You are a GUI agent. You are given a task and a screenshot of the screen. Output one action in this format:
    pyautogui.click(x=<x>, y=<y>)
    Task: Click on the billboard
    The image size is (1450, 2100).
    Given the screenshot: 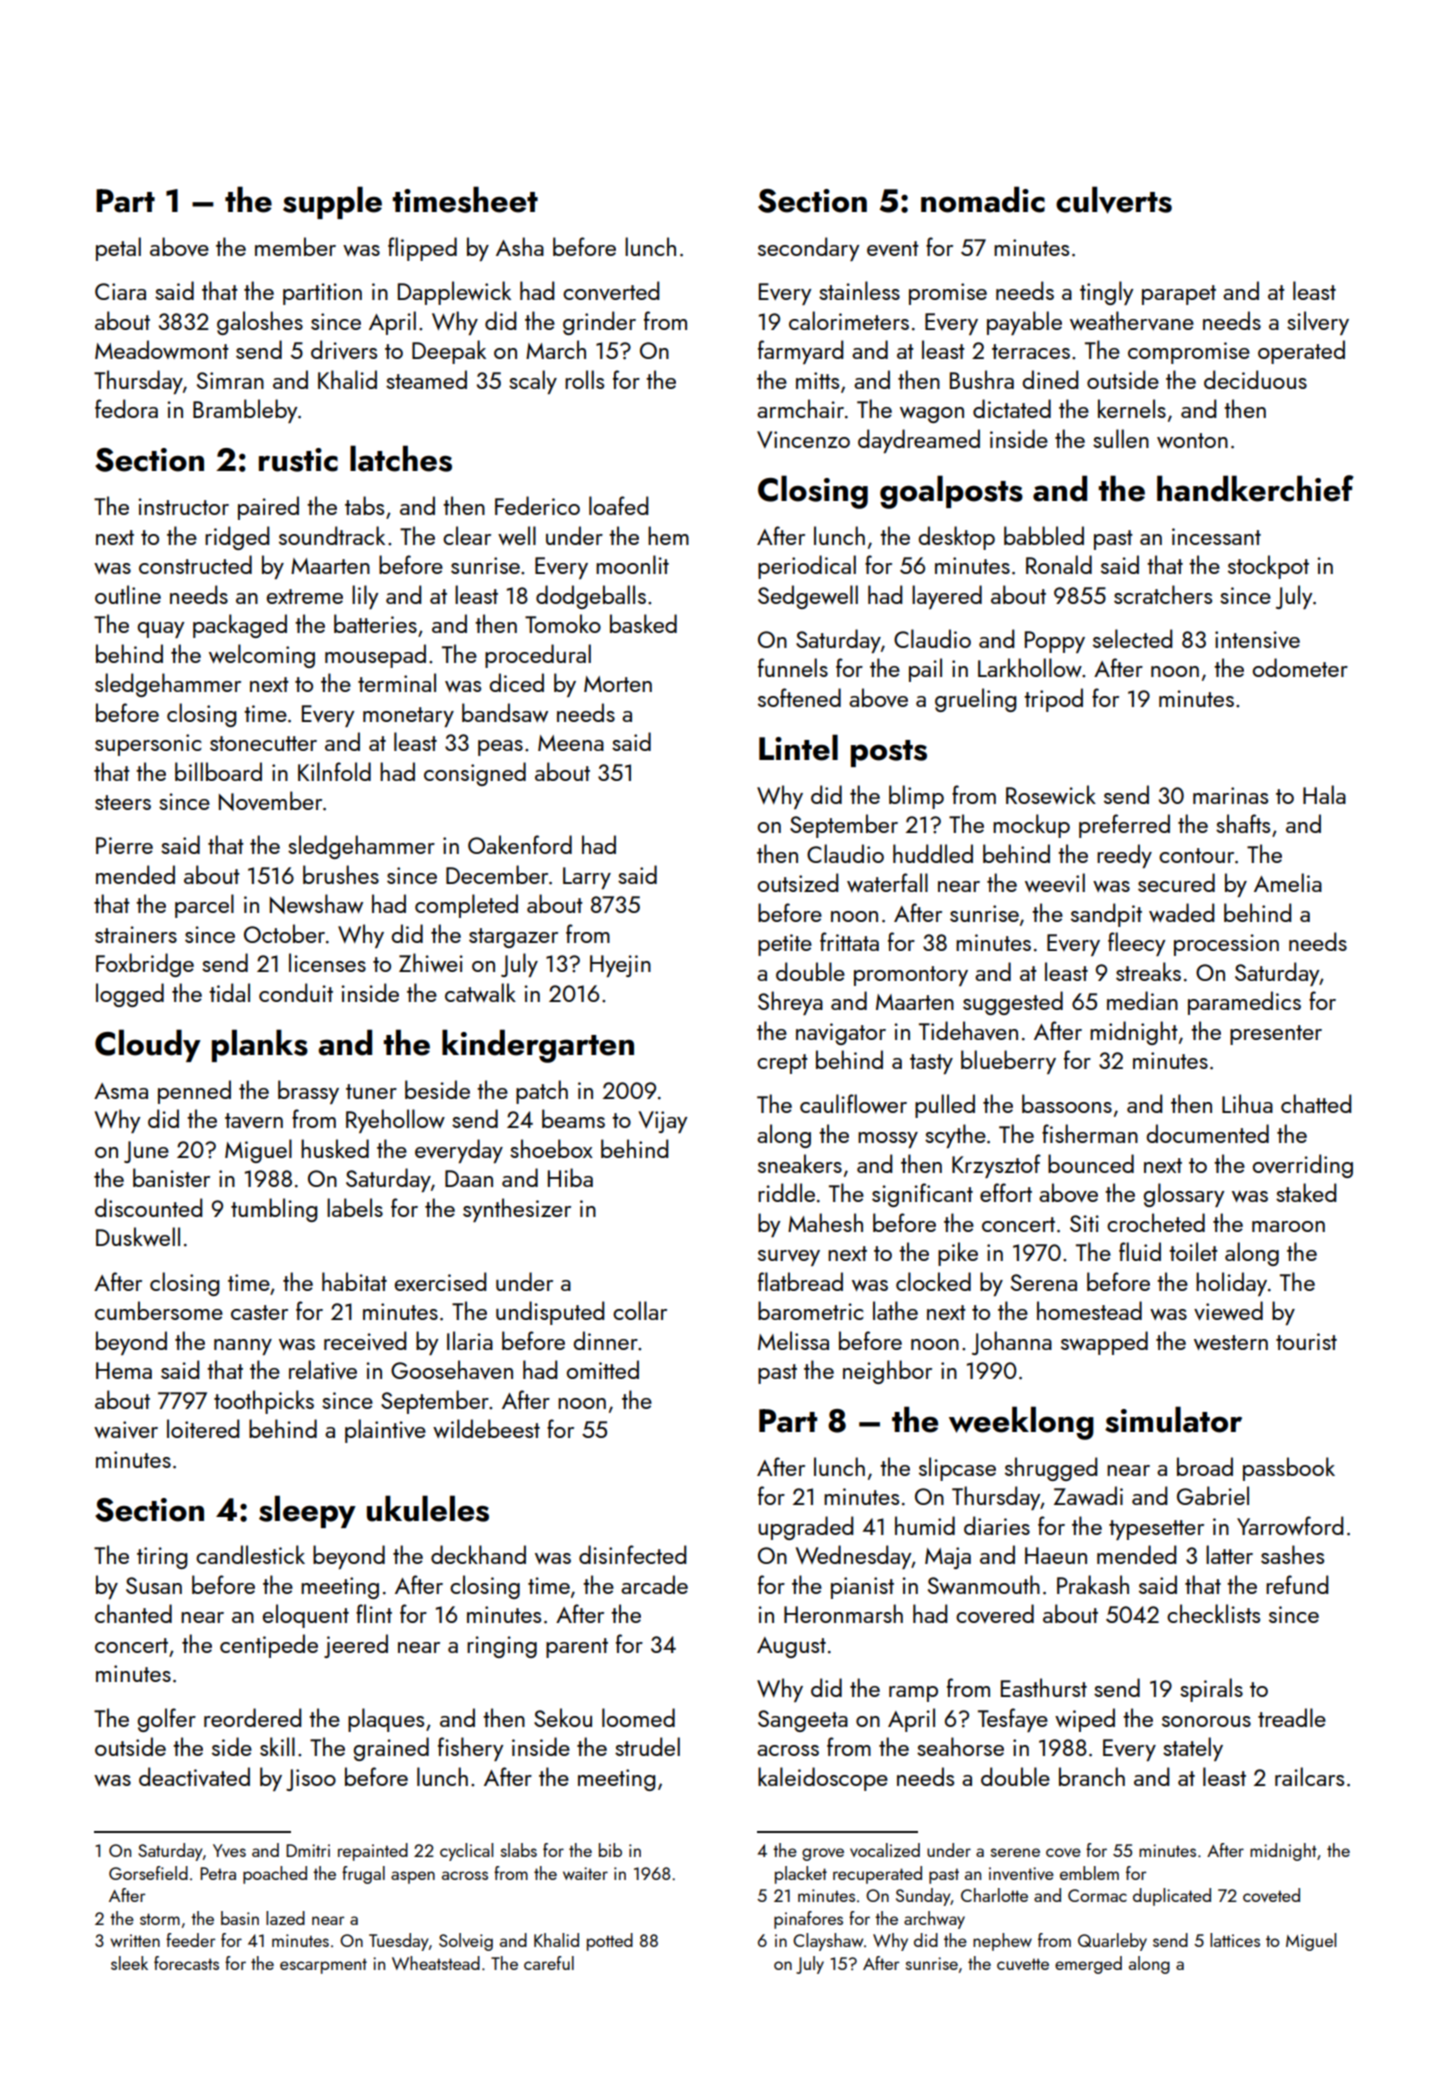 What is the action you would take?
    pyautogui.click(x=218, y=771)
